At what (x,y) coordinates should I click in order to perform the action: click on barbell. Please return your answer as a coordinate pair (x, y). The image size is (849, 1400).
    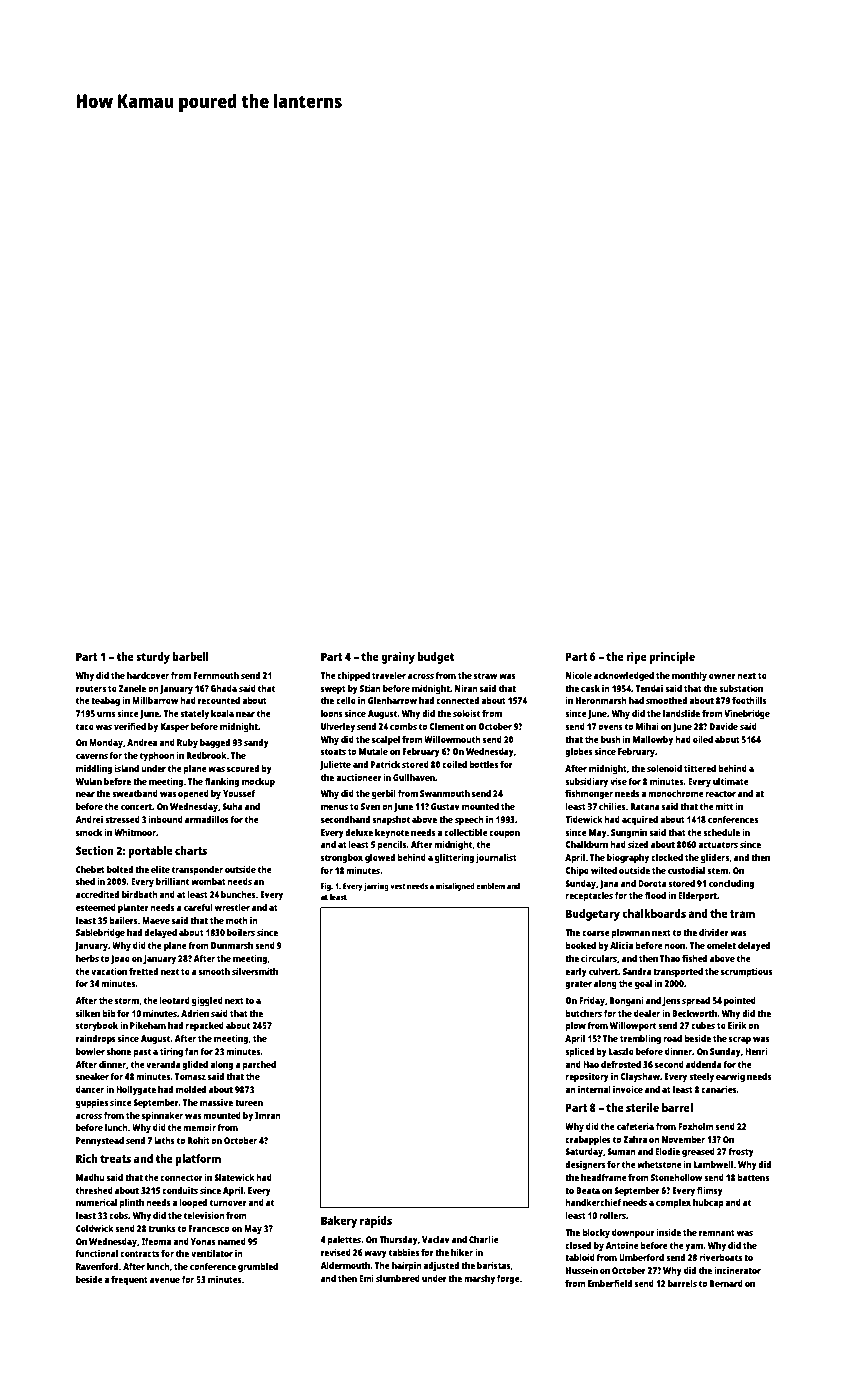
    Looking at the image, I should click on (191, 656).
